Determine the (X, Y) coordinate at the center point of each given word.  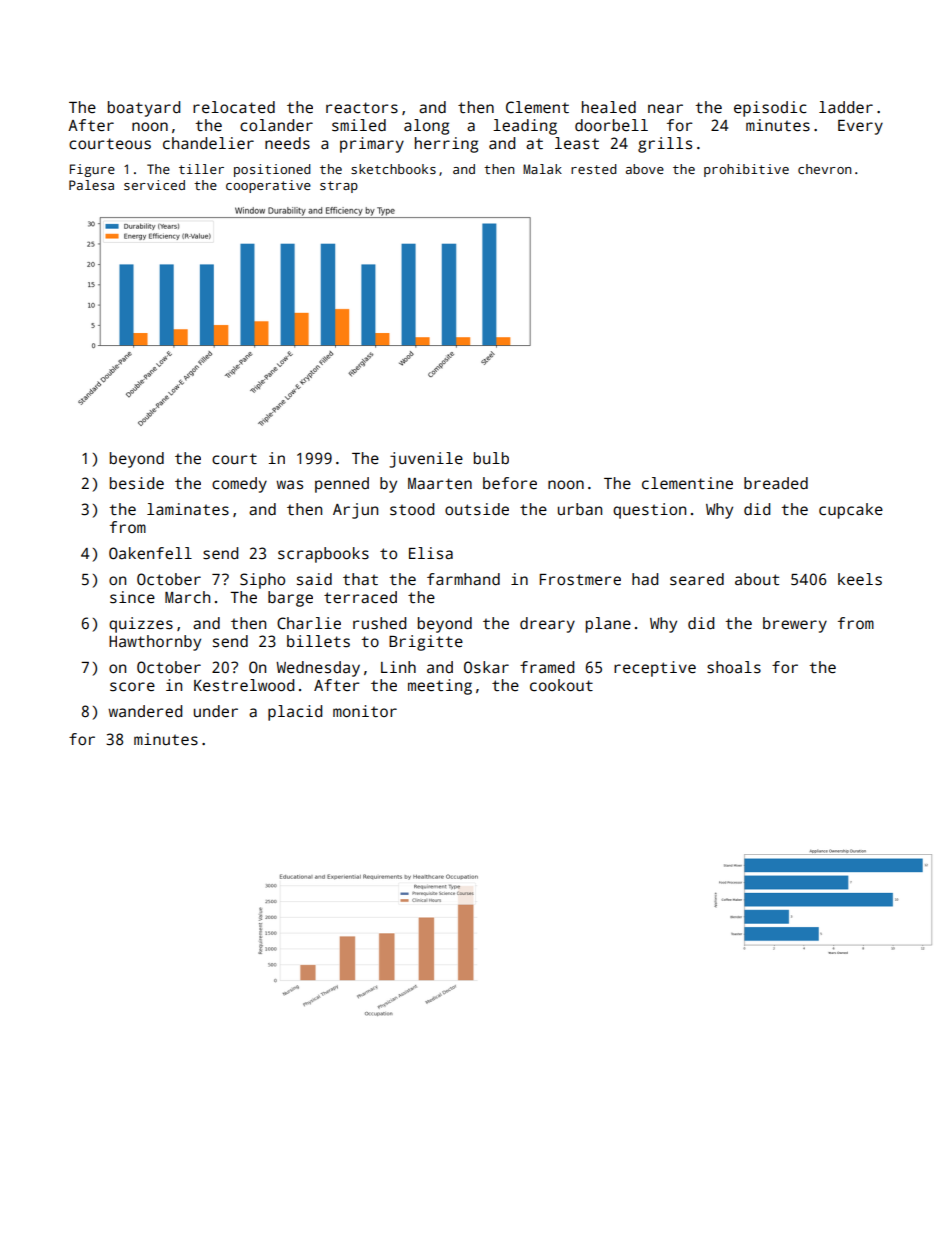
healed (609, 107)
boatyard (144, 109)
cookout (561, 685)
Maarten (440, 484)
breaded (776, 483)
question (649, 511)
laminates (188, 509)
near (665, 109)
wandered (145, 711)
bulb (491, 458)
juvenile (426, 460)
